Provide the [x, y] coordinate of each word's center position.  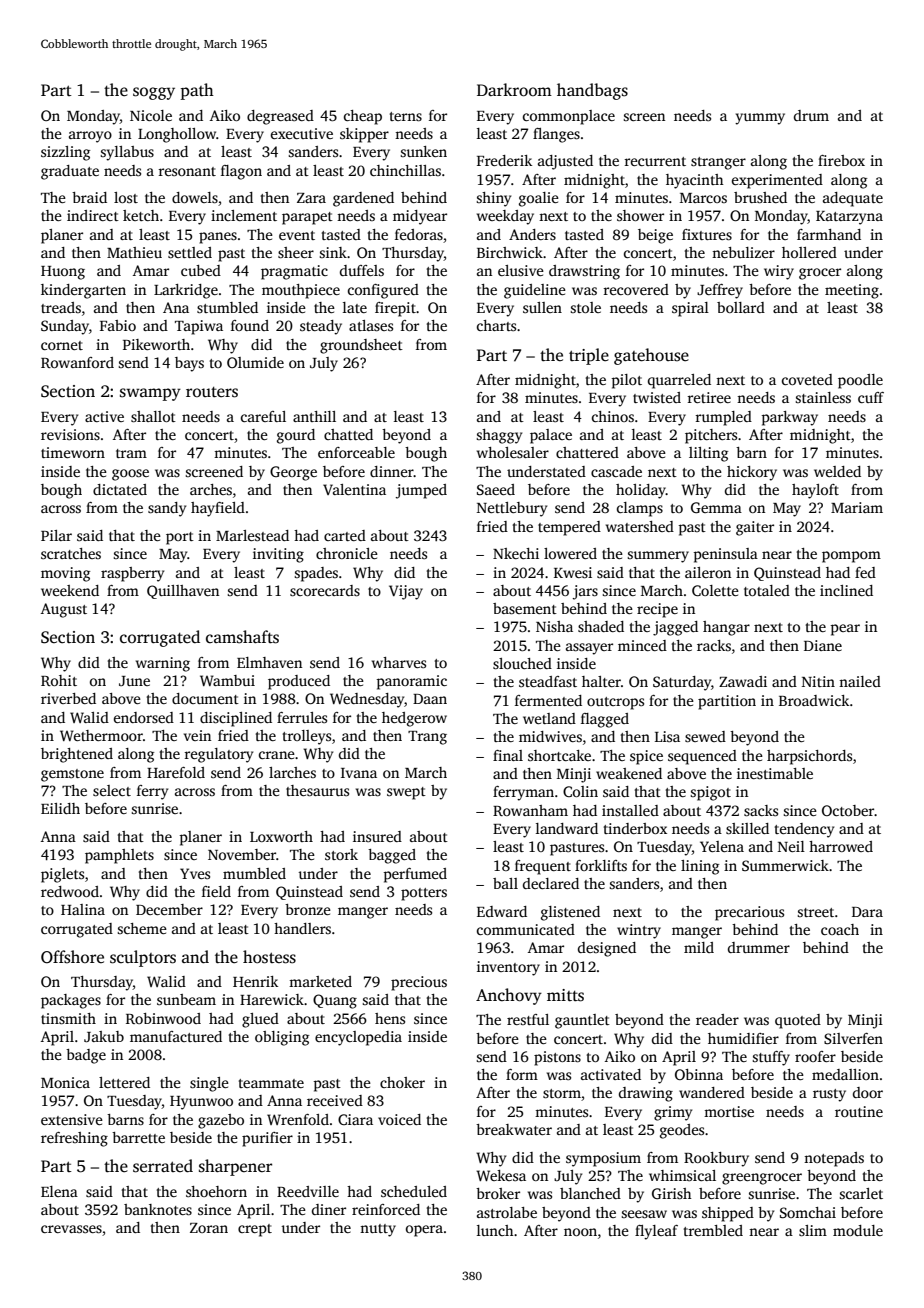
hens [390, 1018]
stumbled [227, 307]
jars [585, 592]
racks [714, 645]
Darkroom [514, 90]
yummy [760, 119]
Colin [580, 791]
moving [65, 574]
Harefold [176, 772]
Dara [867, 912]
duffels [362, 270]
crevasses [71, 1229]
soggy [154, 93]
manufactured [176, 1036]
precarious [749, 913]
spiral [690, 309]
